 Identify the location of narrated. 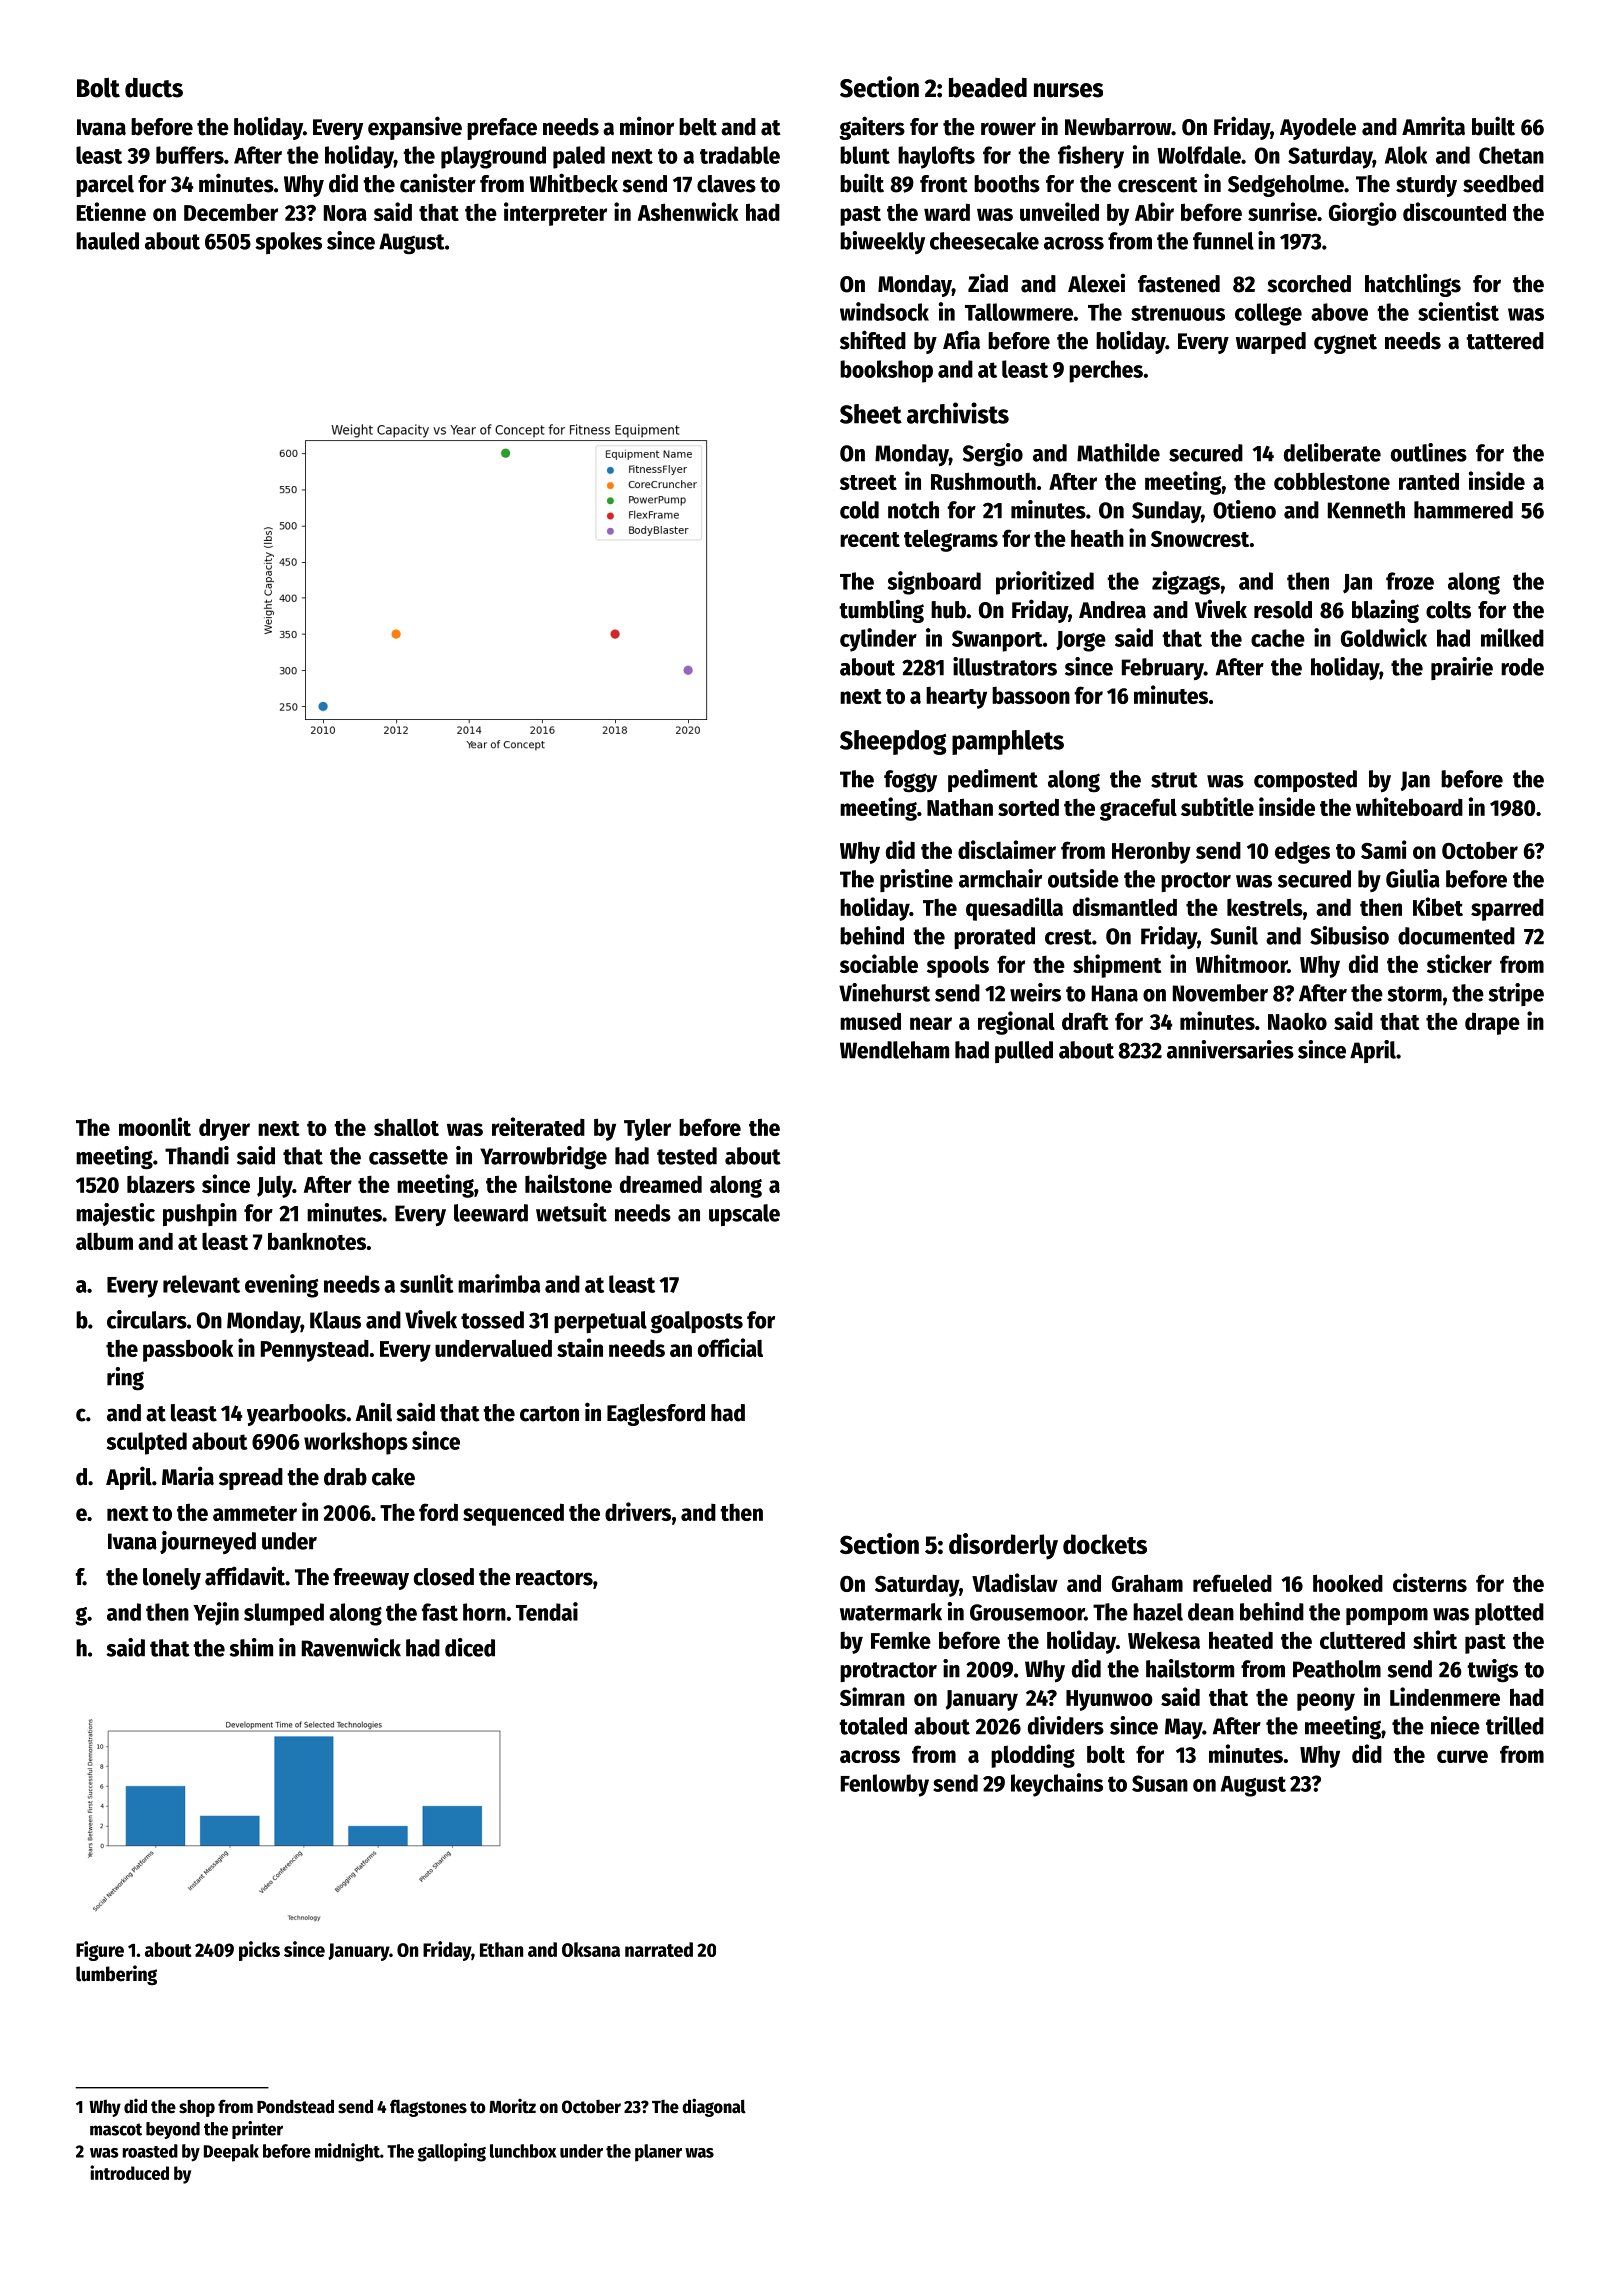
(659, 1949).
